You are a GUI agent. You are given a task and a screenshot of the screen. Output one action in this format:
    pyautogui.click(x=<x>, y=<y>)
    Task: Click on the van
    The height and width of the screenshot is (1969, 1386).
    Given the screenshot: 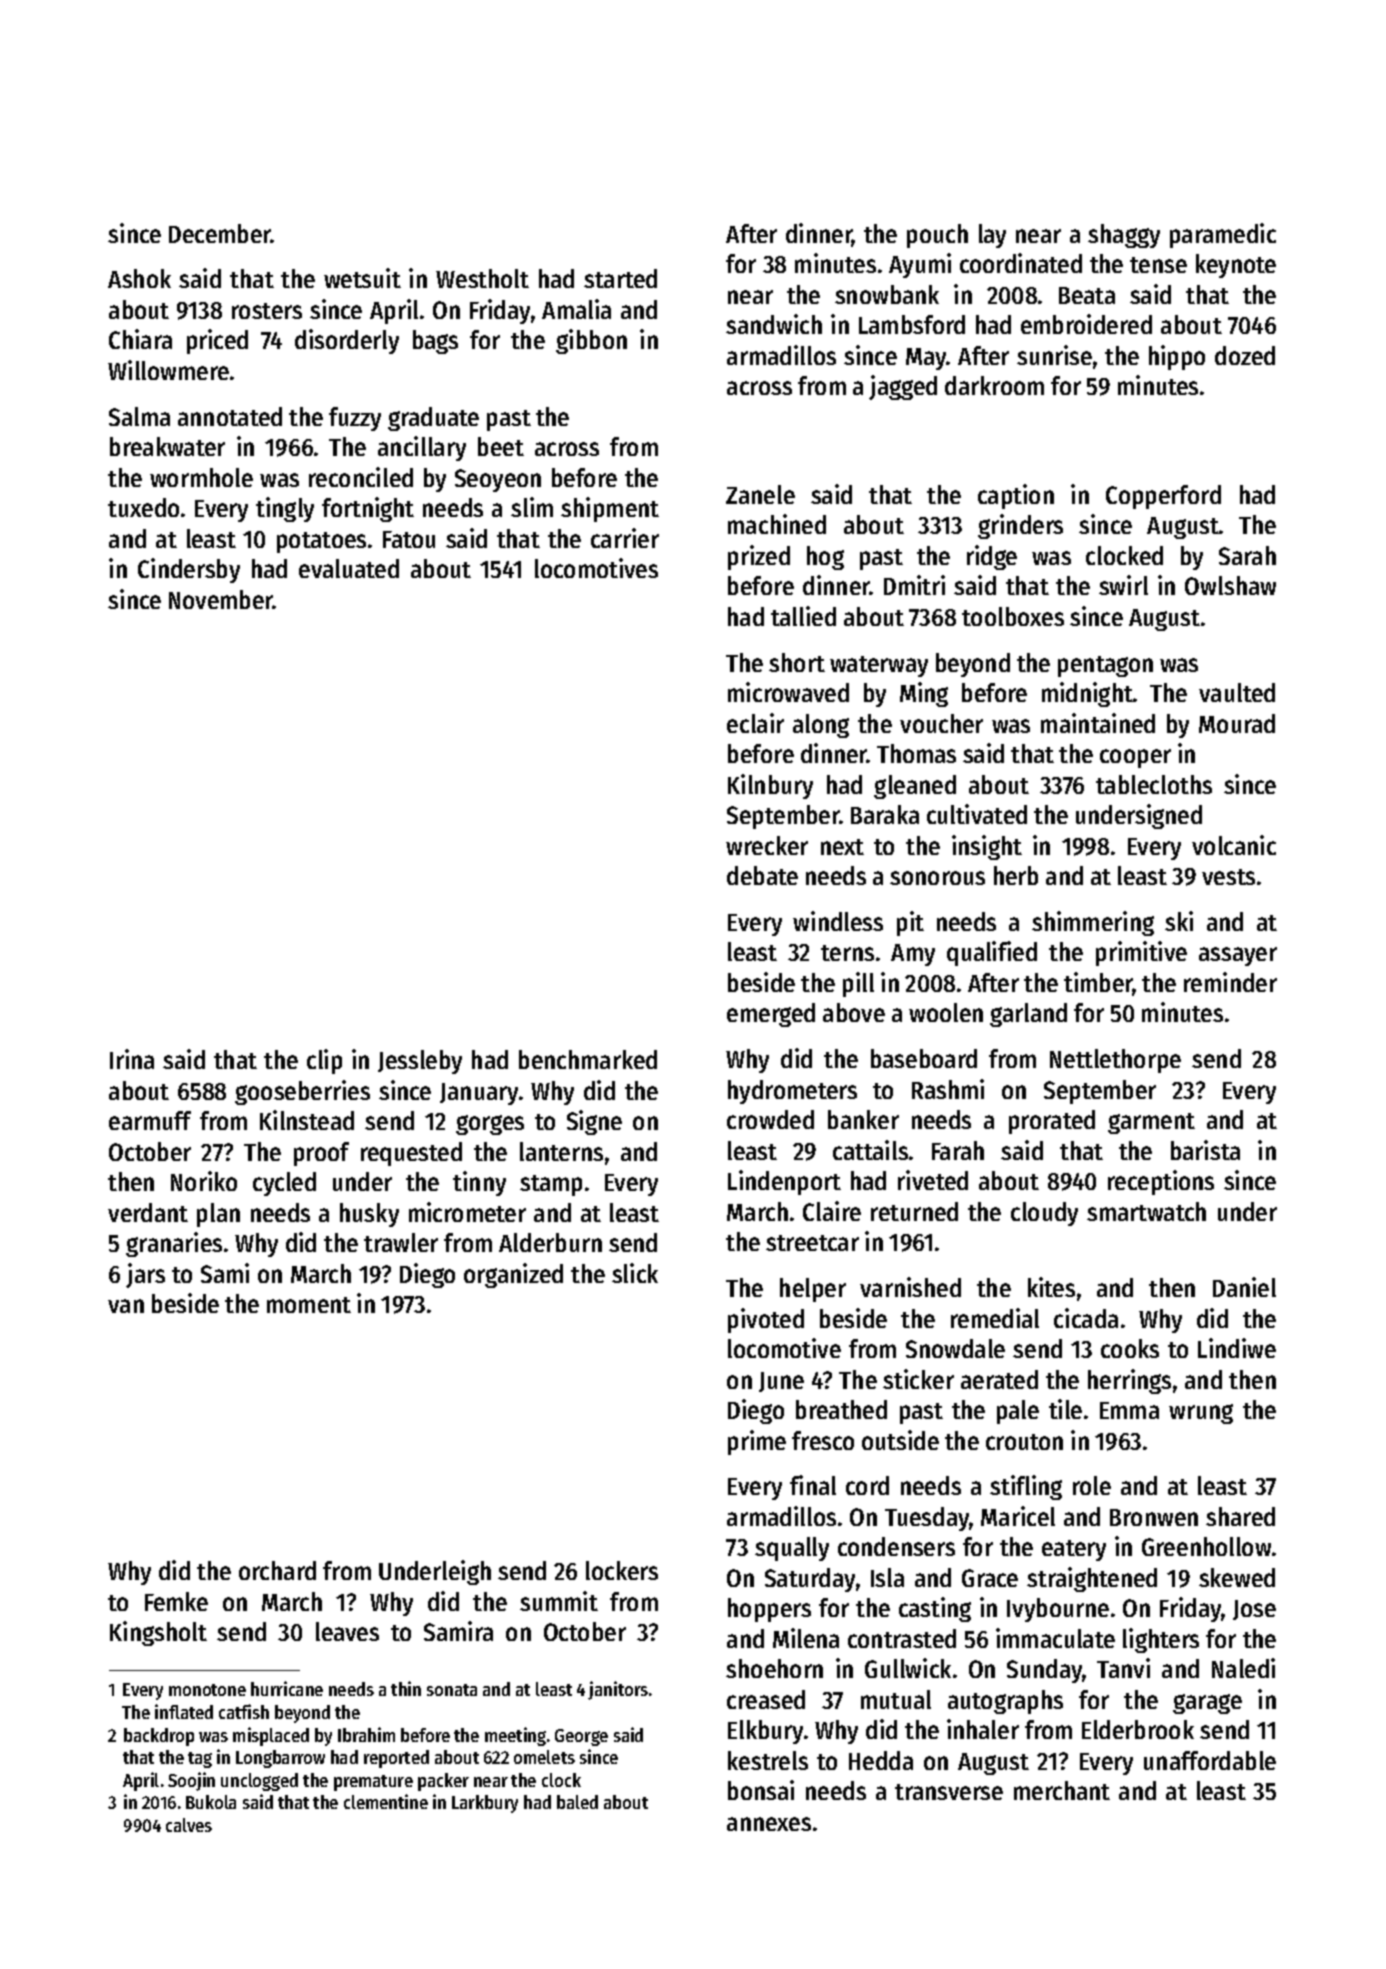 What is the action you would take?
    pyautogui.click(x=126, y=1306)
